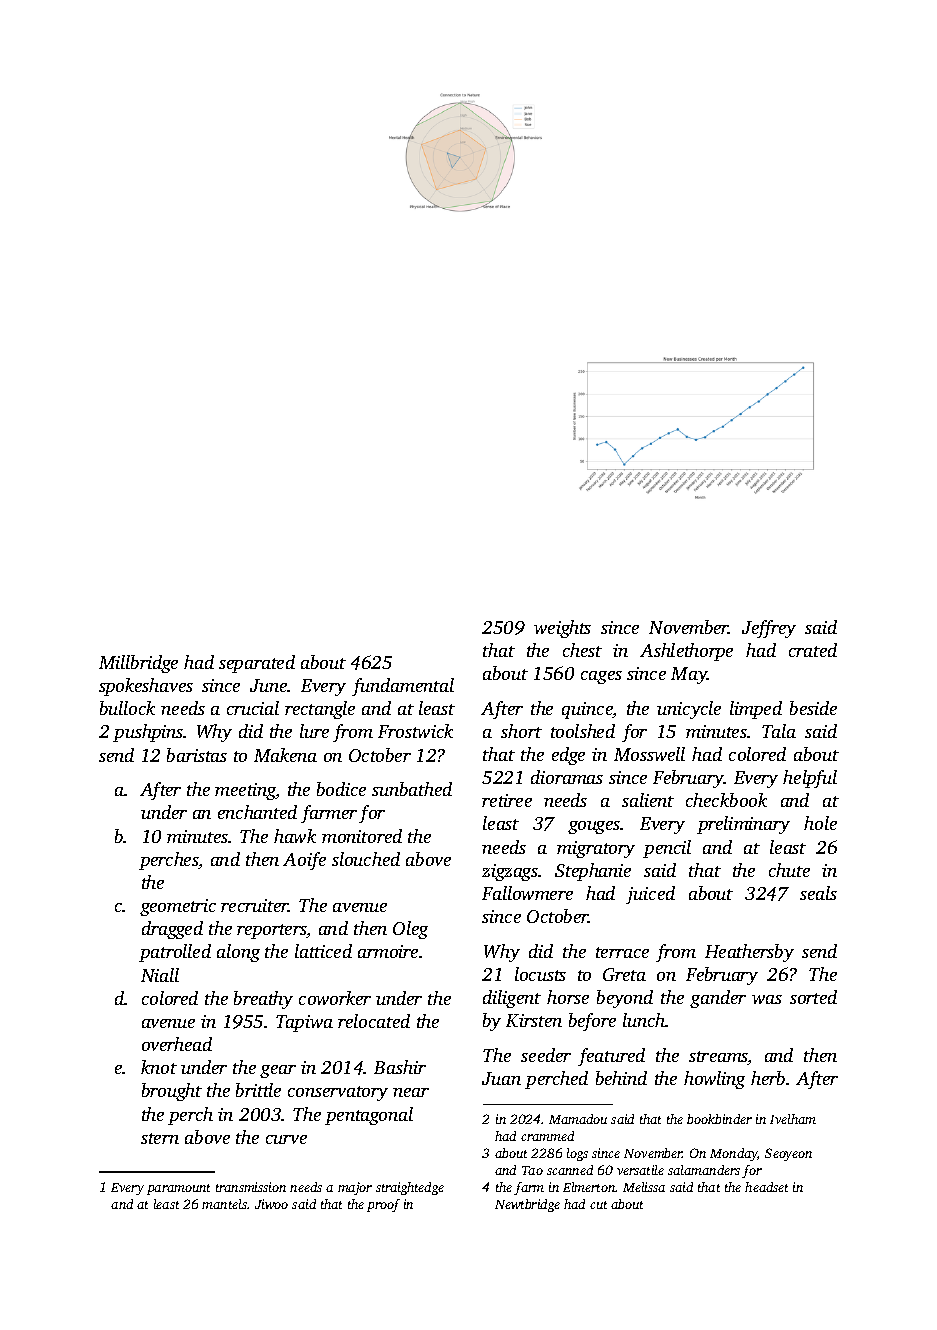 Image resolution: width=937 pixels, height=1330 pixels. I want to click on slouched, so click(366, 859).
